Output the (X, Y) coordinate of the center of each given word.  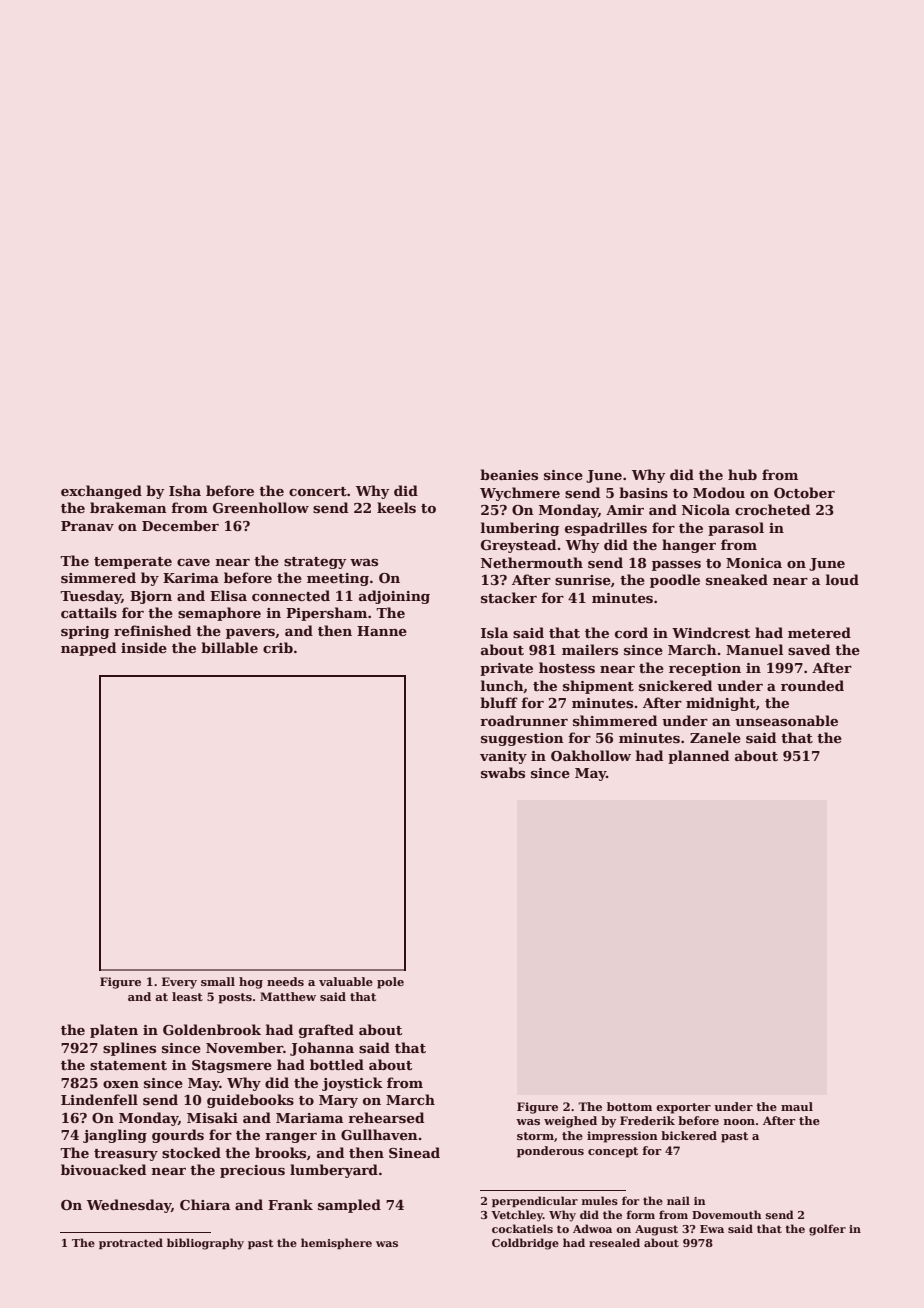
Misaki (212, 1117)
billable (229, 647)
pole (390, 983)
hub (742, 474)
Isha (185, 490)
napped (88, 649)
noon (739, 1122)
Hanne (382, 631)
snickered (675, 685)
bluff (499, 702)
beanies (509, 474)
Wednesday (129, 1206)
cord (631, 632)
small (218, 981)
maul (797, 1106)
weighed (570, 1122)
